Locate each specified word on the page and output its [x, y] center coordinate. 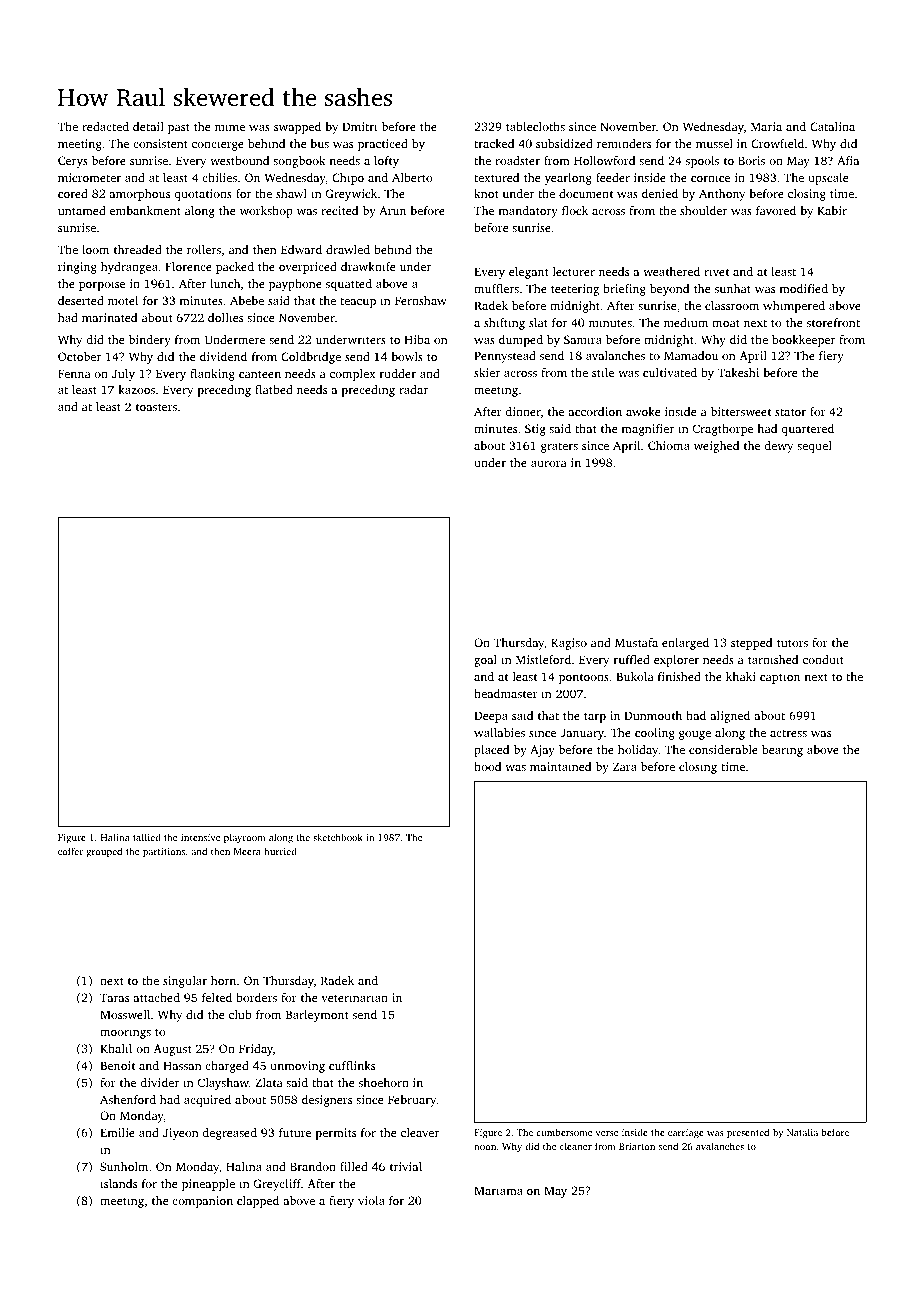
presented [748, 1133]
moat [726, 323]
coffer [70, 851]
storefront [833, 322]
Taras [114, 997]
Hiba [417, 339]
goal [485, 661]
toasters [156, 407]
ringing [77, 268]
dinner [523, 411]
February [412, 1101]
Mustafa [636, 642]
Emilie [117, 1132]
